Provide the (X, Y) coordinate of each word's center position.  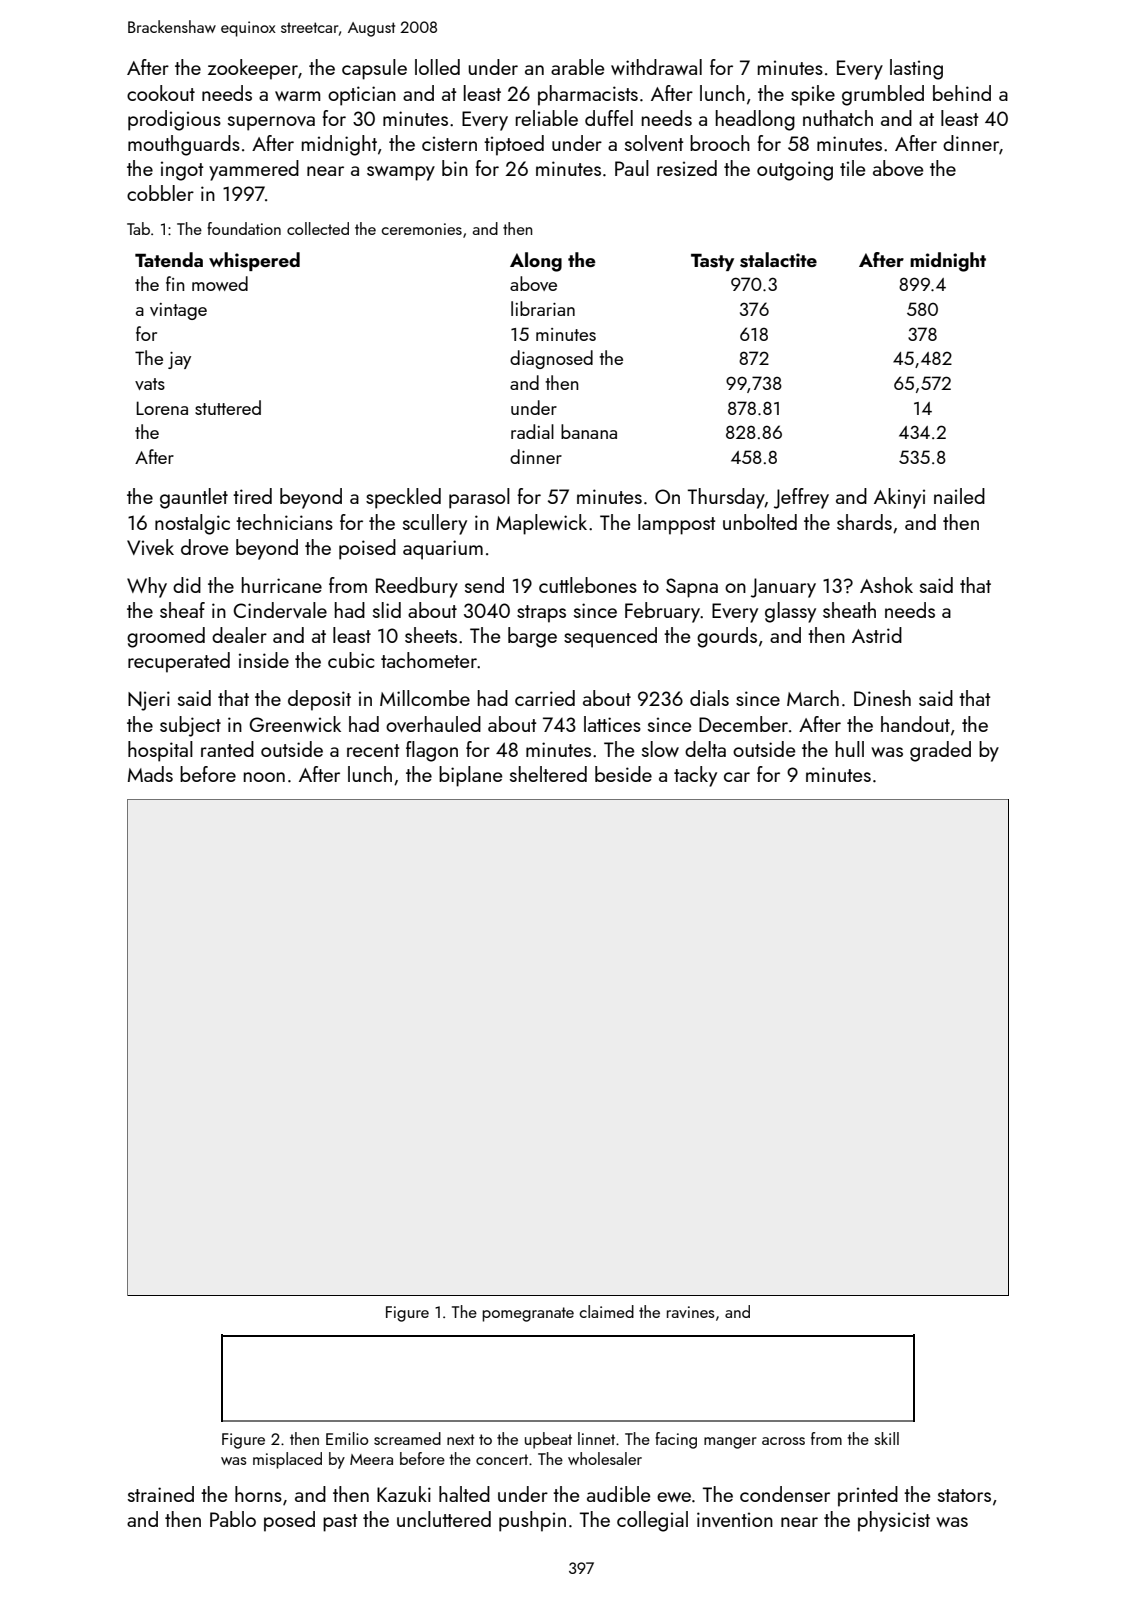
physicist (894, 1521)
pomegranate (528, 1314)
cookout (161, 93)
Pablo (233, 1519)
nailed (959, 496)
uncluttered (444, 1519)
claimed (607, 1311)
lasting (916, 69)
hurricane (282, 585)
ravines (691, 1312)
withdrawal (656, 67)
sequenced (610, 637)
